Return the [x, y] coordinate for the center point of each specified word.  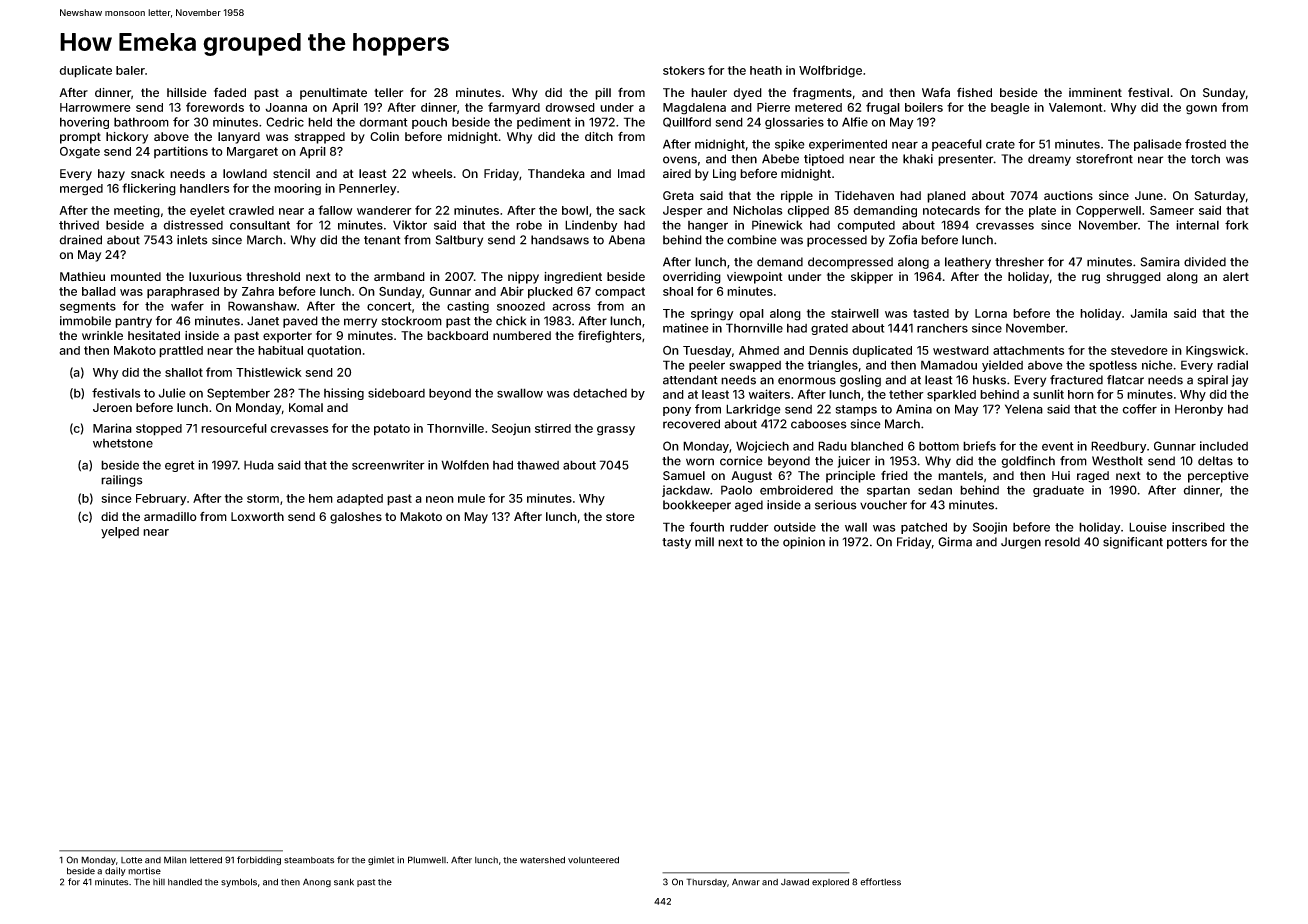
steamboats [309, 860]
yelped [120, 533]
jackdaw [686, 491]
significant [1133, 543]
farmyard [514, 108]
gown [1201, 110]
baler [130, 70]
